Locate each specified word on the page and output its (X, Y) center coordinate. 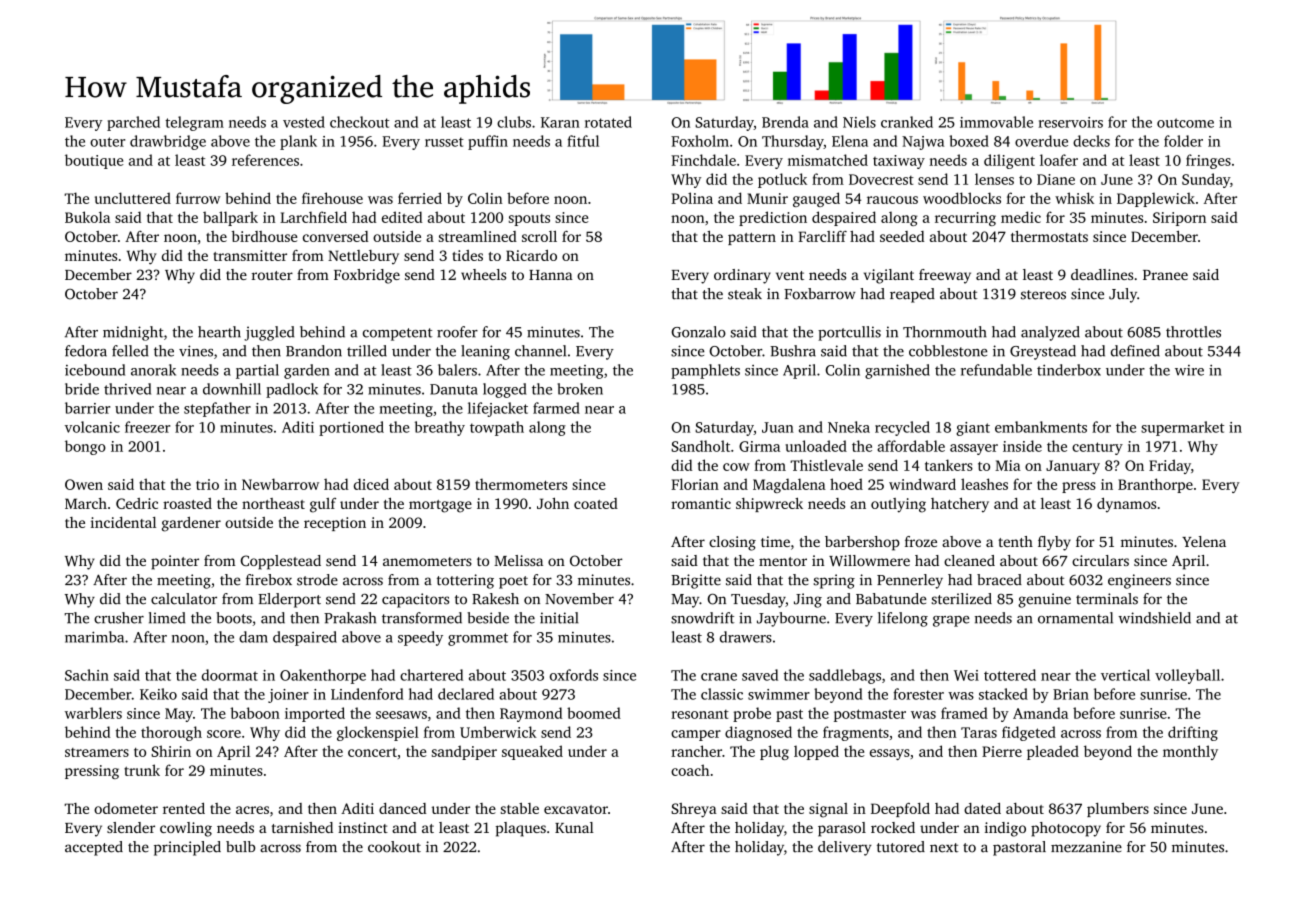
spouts (529, 220)
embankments (1041, 427)
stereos (1043, 295)
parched (133, 123)
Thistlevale (826, 465)
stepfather (217, 409)
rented (184, 808)
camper (696, 735)
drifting (1193, 733)
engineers (1139, 581)
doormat (230, 675)
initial (559, 618)
